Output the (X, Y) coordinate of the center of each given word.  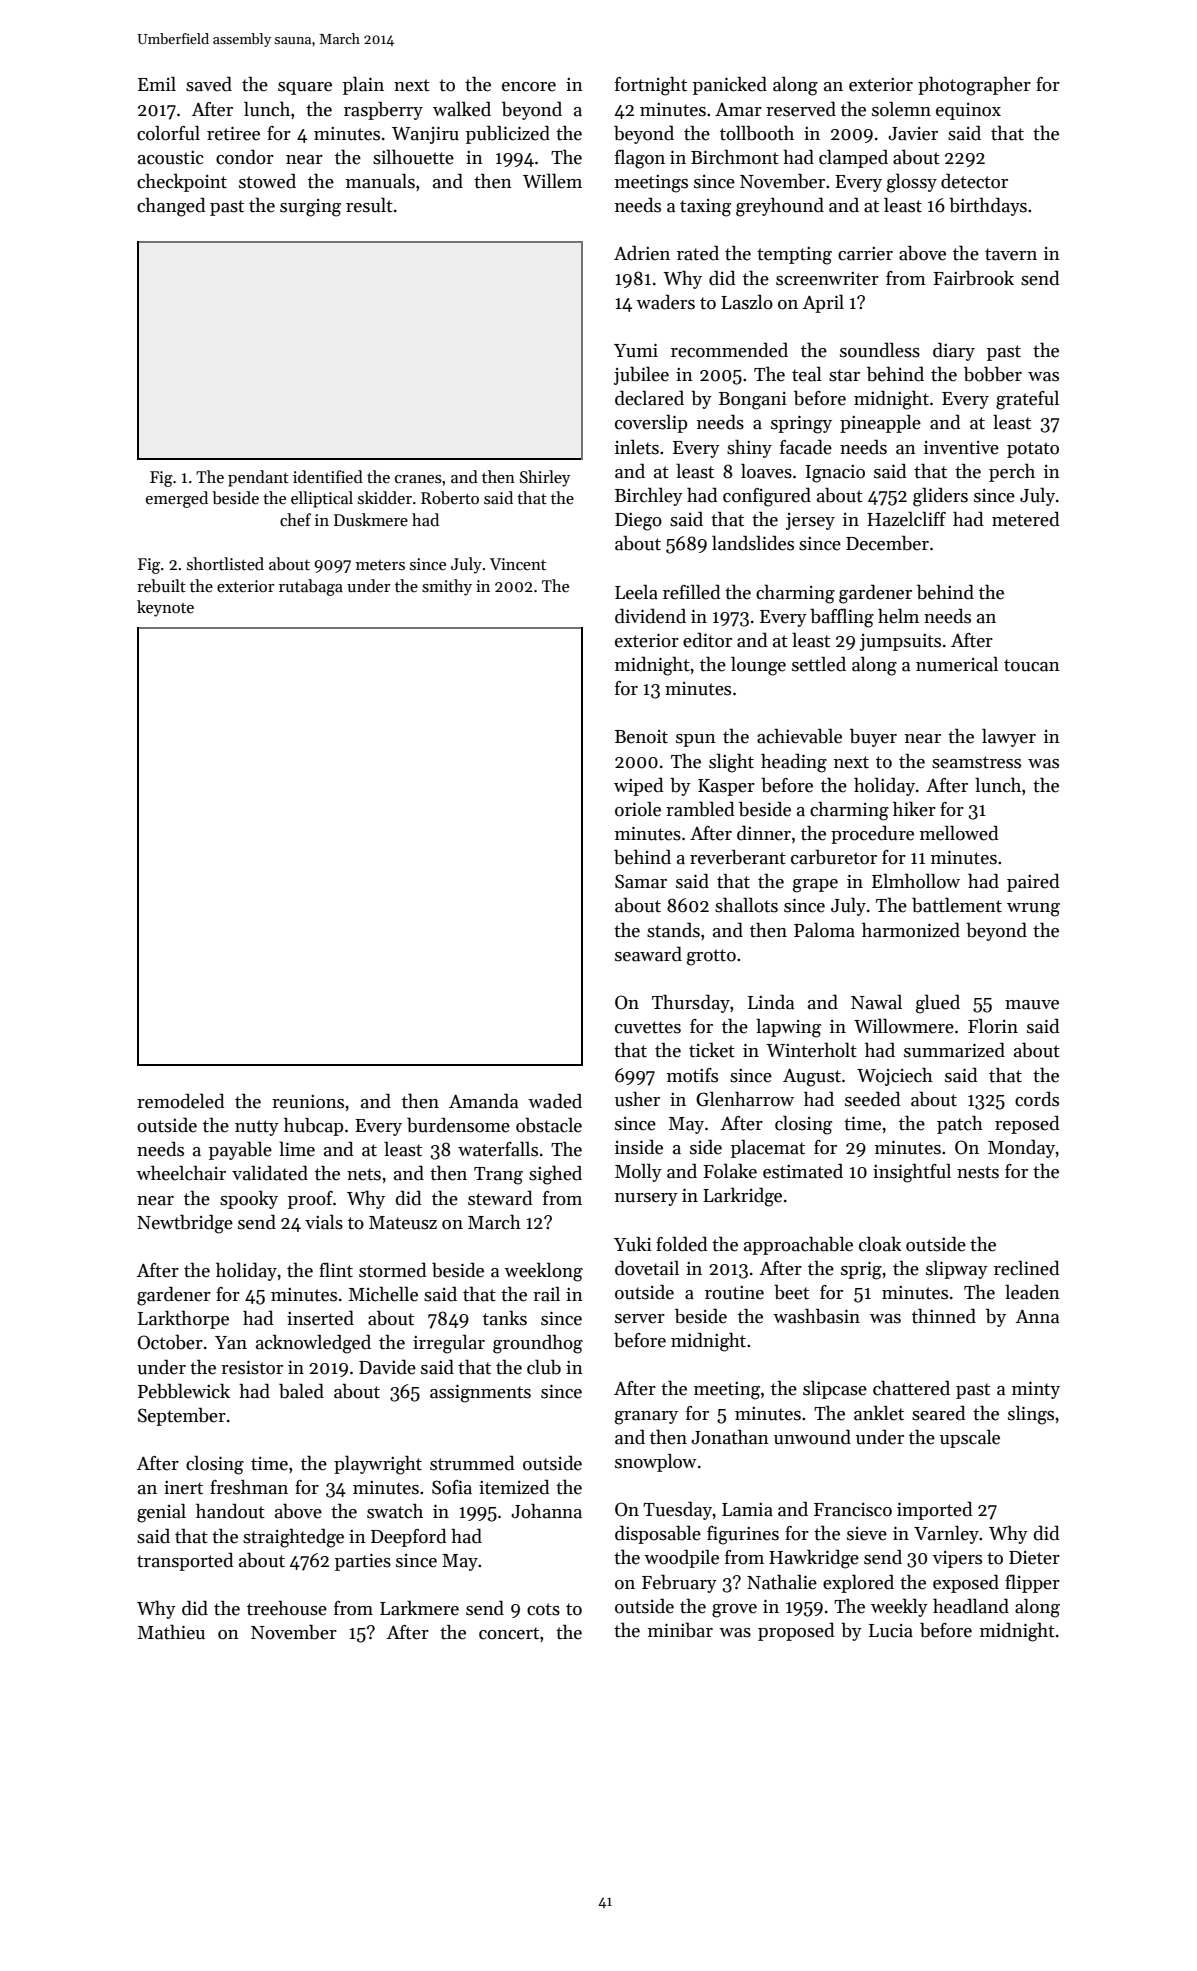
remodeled (181, 1101)
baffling (842, 618)
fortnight (651, 86)
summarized (954, 1050)
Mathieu (171, 1632)
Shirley (545, 478)
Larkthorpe (183, 1319)
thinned (944, 1316)
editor (707, 640)
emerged (177, 499)
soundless (880, 350)
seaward (648, 954)
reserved (801, 109)
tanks (505, 1318)
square (305, 88)
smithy (447, 587)
